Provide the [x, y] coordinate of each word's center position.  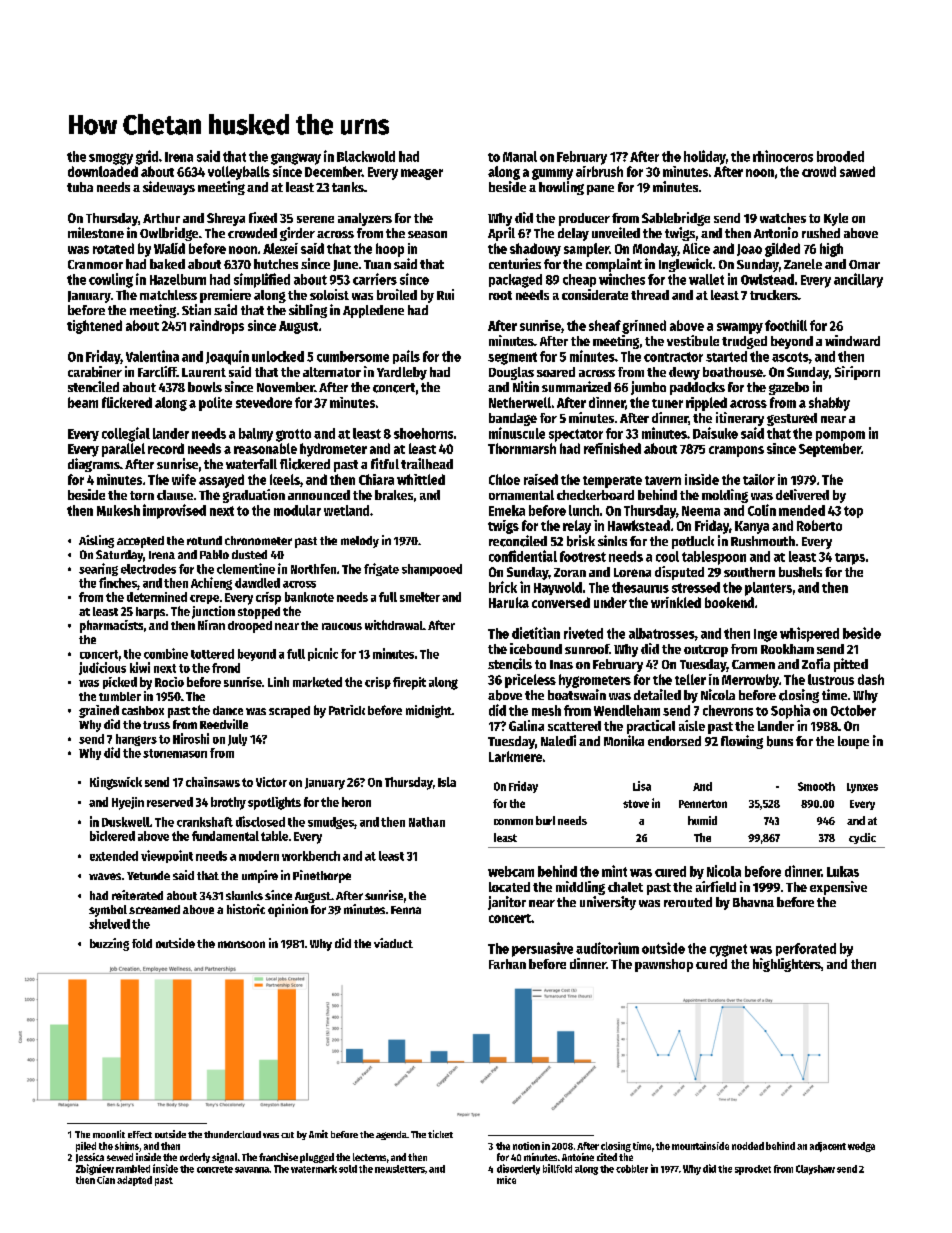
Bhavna [753, 902]
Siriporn [857, 373]
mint [614, 871]
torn [142, 495]
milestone [96, 232]
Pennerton [703, 804]
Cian [106, 1180]
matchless [168, 295]
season [427, 234]
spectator [576, 435]
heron [356, 802]
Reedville [224, 724]
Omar [864, 264]
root [500, 295]
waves [105, 876]
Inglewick [685, 265]
